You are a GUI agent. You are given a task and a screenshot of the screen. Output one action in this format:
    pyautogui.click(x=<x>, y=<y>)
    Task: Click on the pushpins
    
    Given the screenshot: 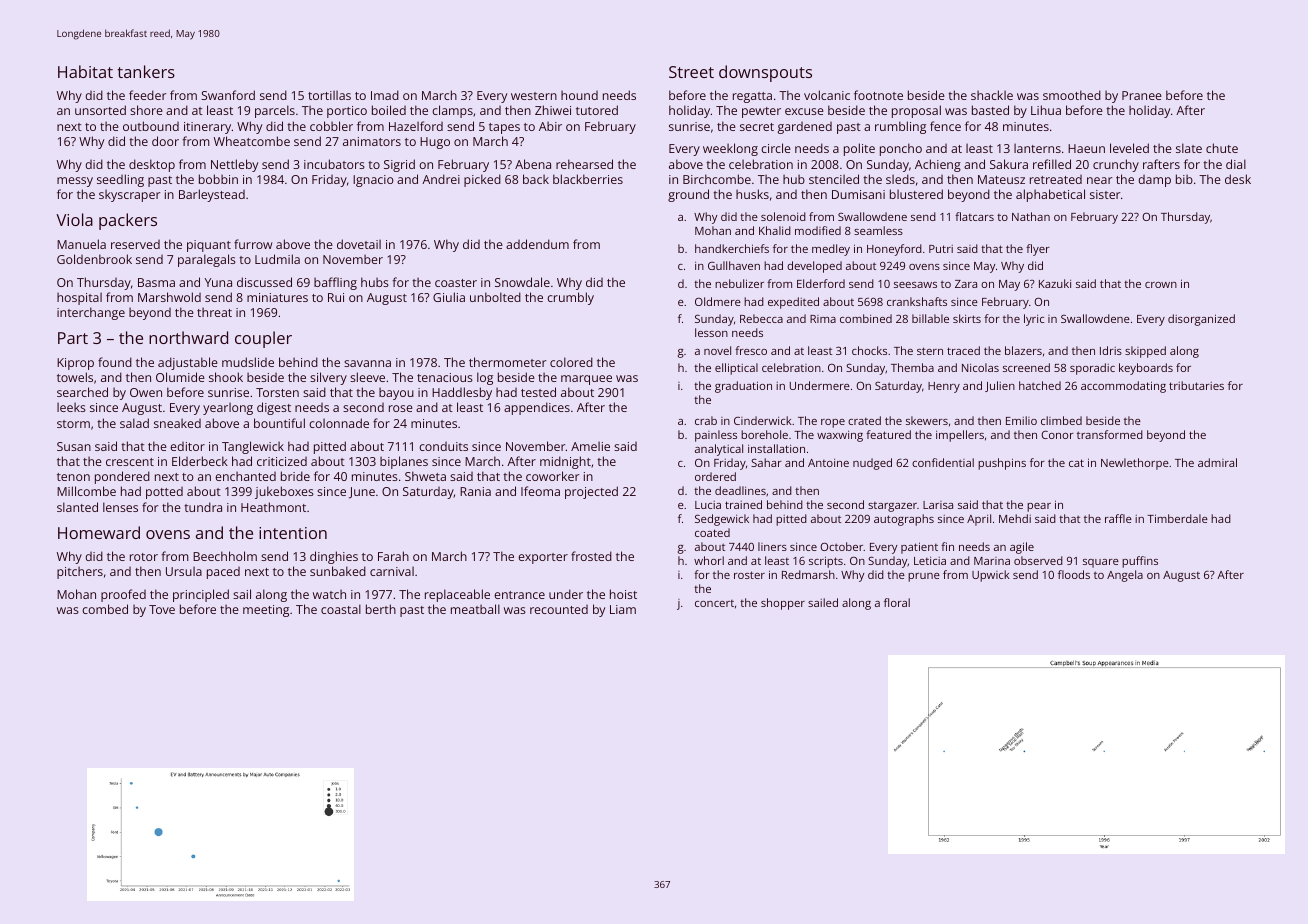 What is the action you would take?
    pyautogui.click(x=1002, y=464)
